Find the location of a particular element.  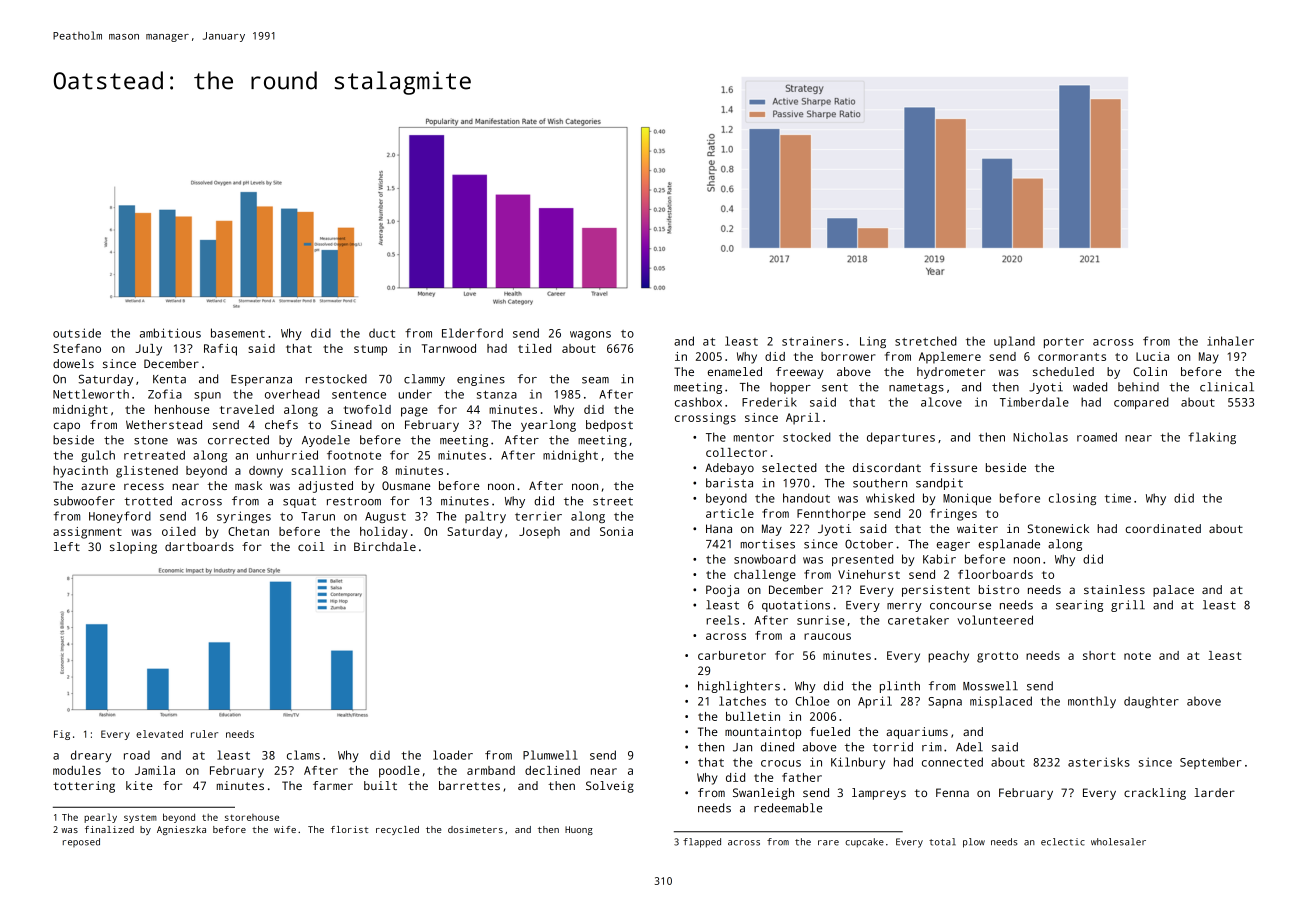

stretched is located at coordinates (926, 341).
